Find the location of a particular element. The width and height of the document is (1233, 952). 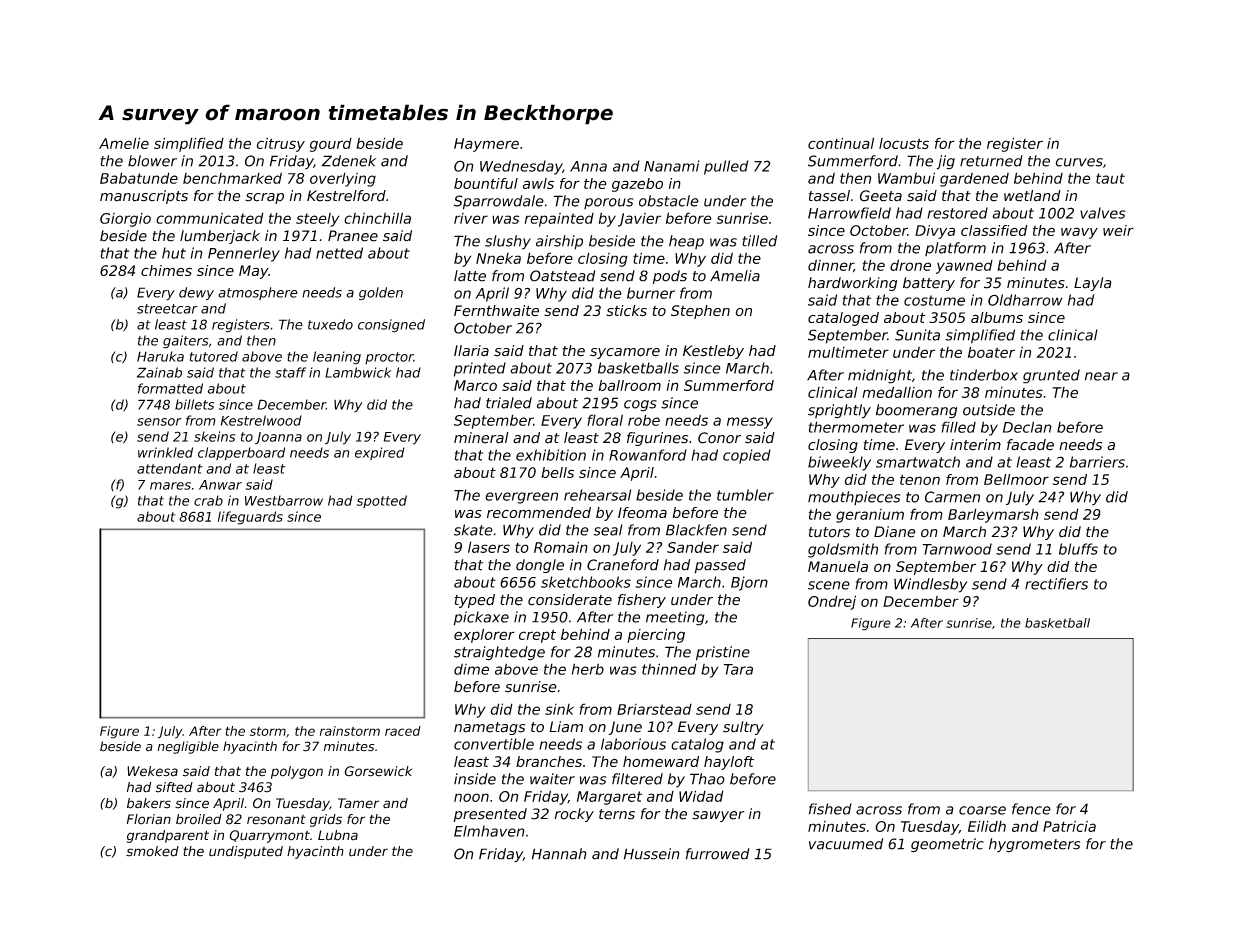

overlying is located at coordinates (343, 179).
